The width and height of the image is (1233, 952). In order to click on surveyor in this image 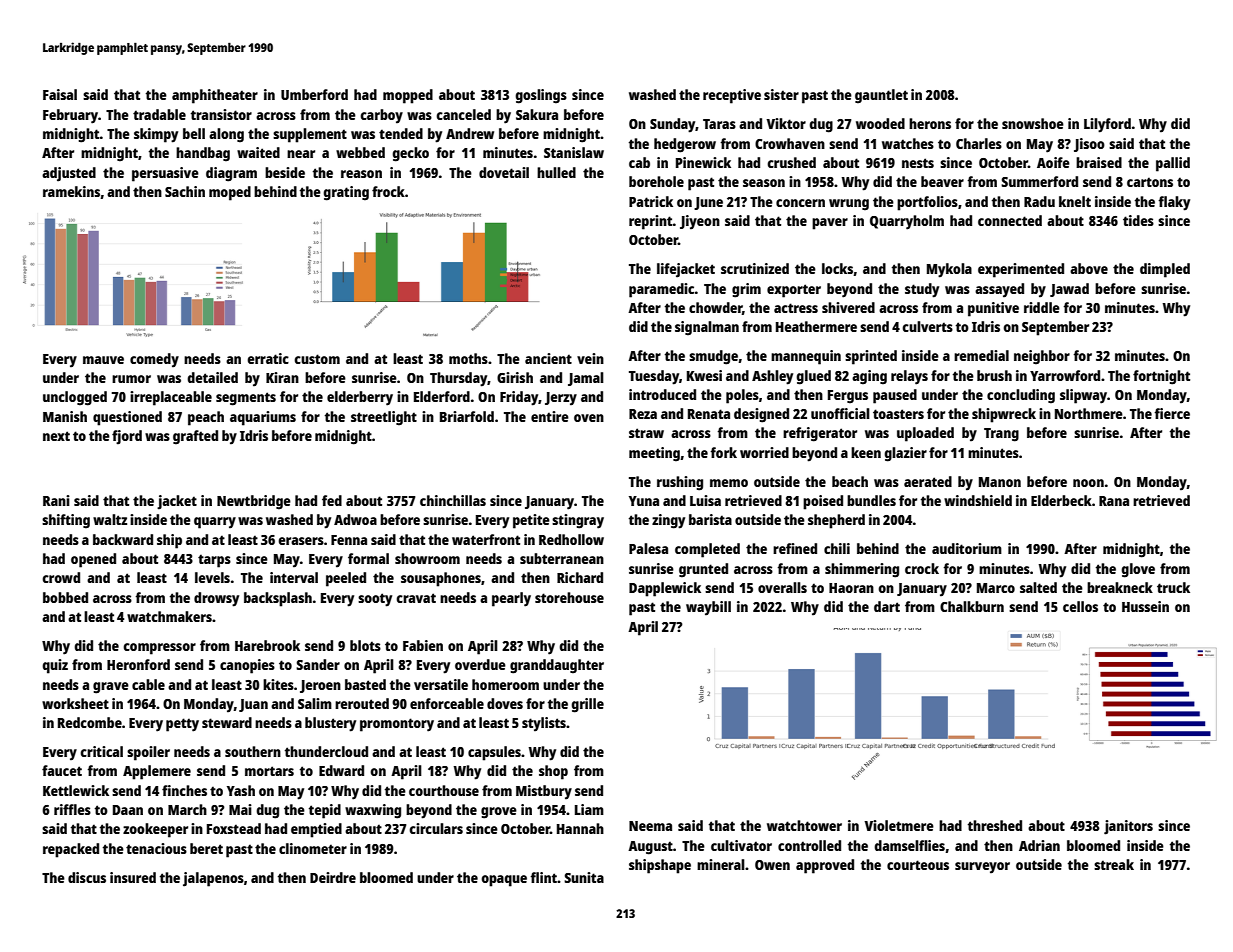, I will do `click(982, 868)`.
